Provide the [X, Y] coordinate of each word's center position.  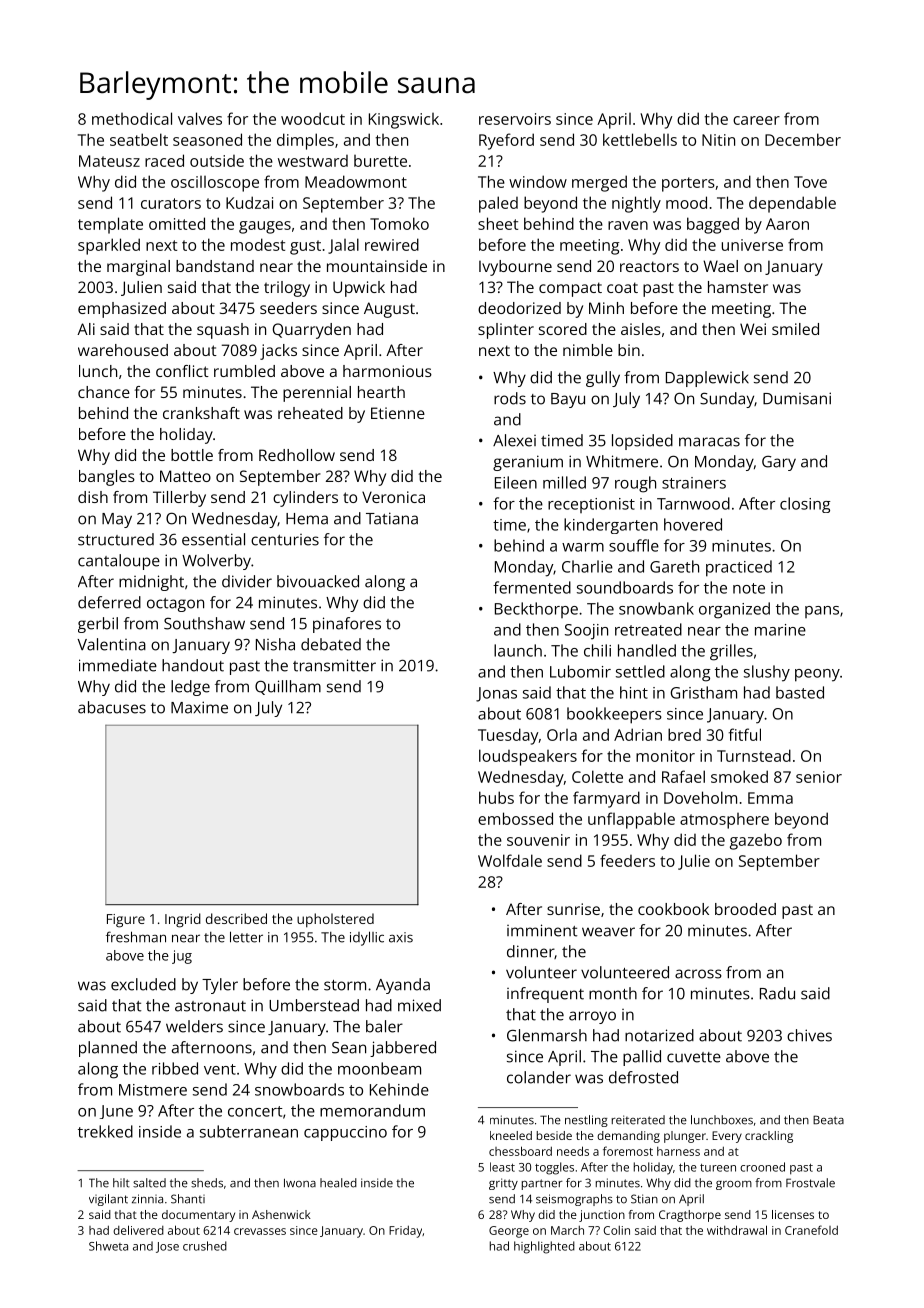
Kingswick [404, 121]
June [116, 1112]
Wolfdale [510, 860]
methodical [132, 118]
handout [193, 665]
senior [819, 777]
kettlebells [640, 139]
